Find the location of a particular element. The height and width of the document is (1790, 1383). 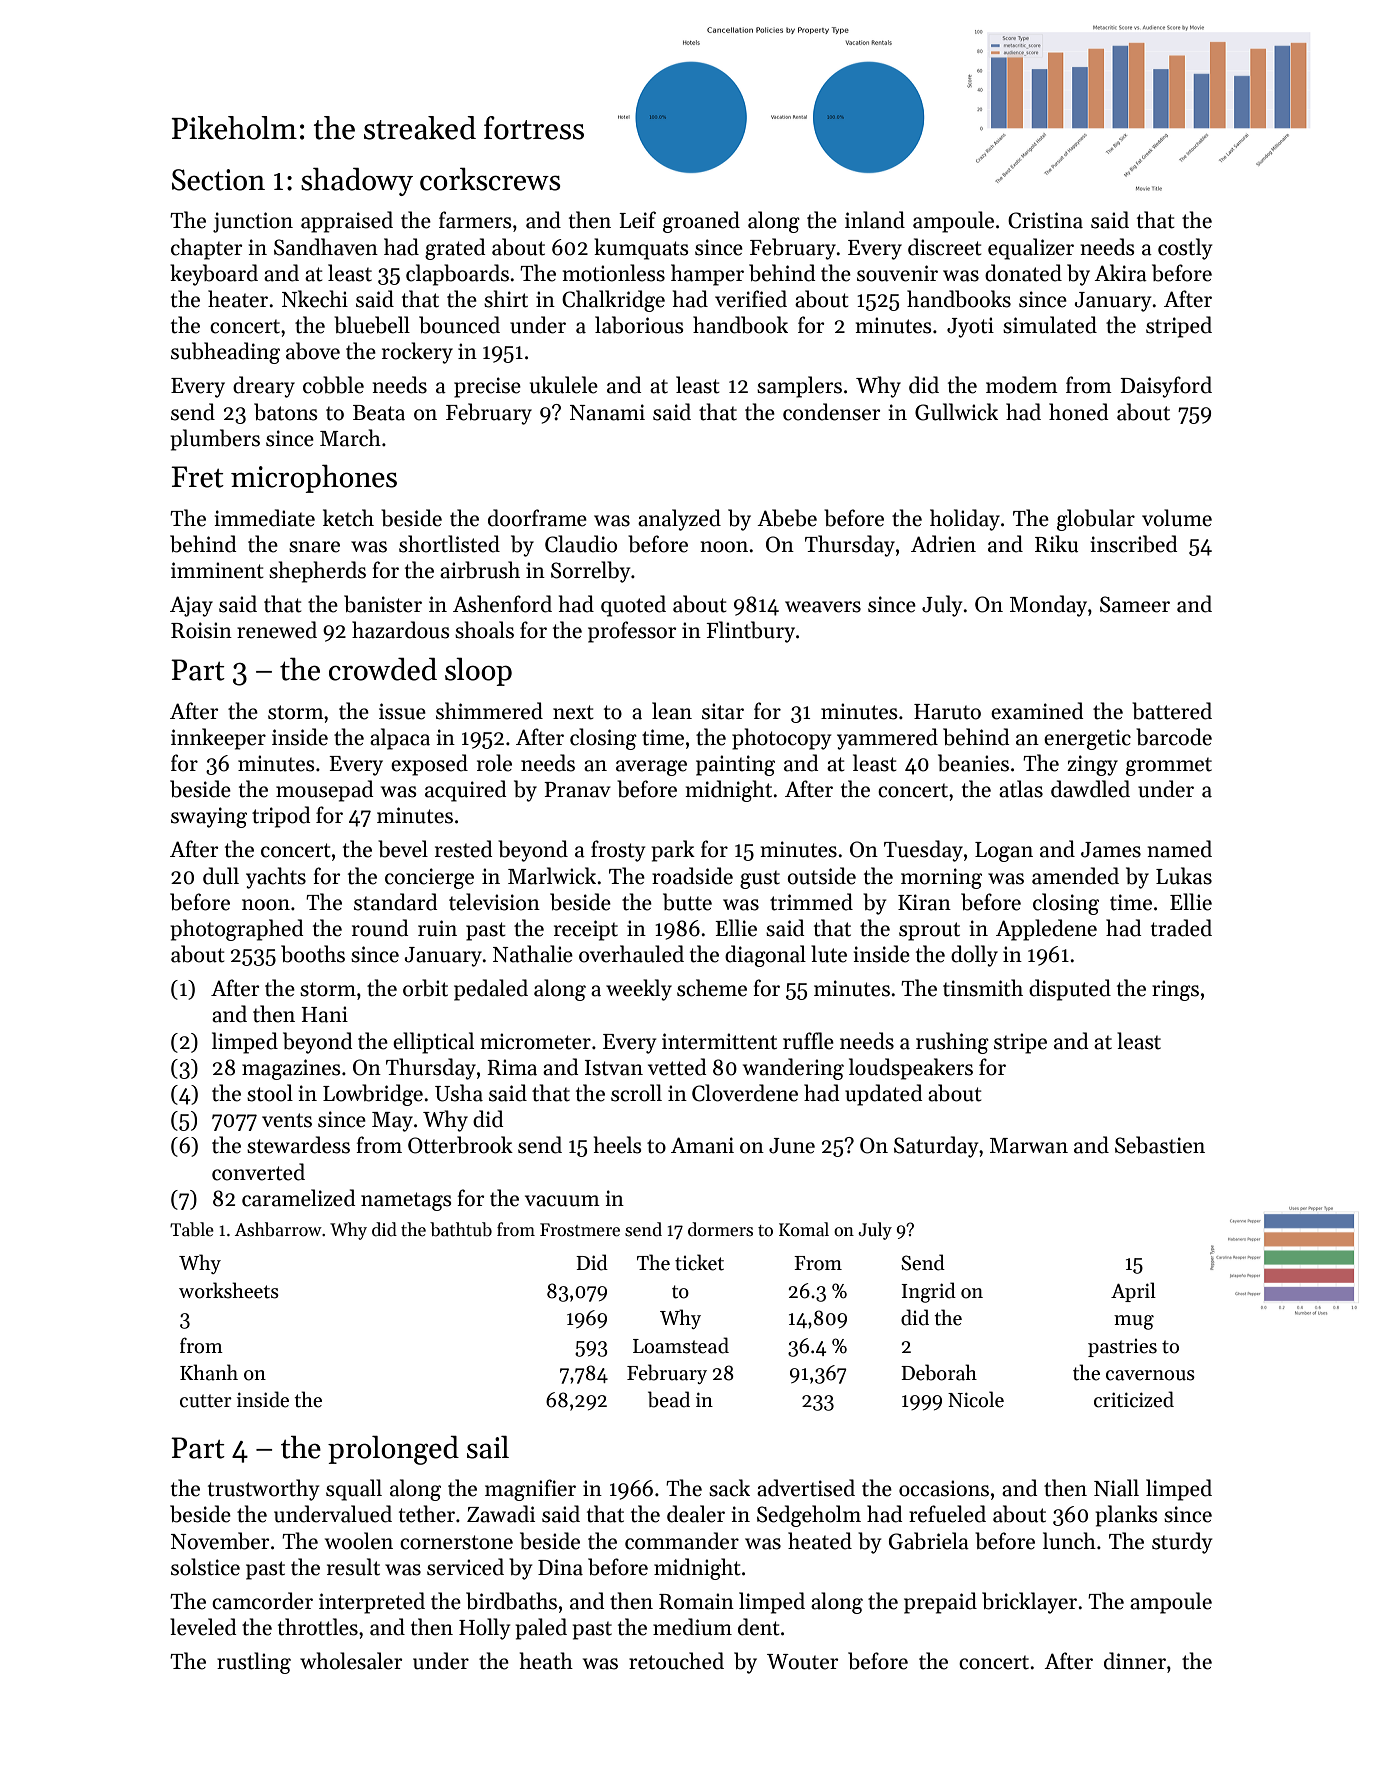

retouched is located at coordinates (676, 1661).
